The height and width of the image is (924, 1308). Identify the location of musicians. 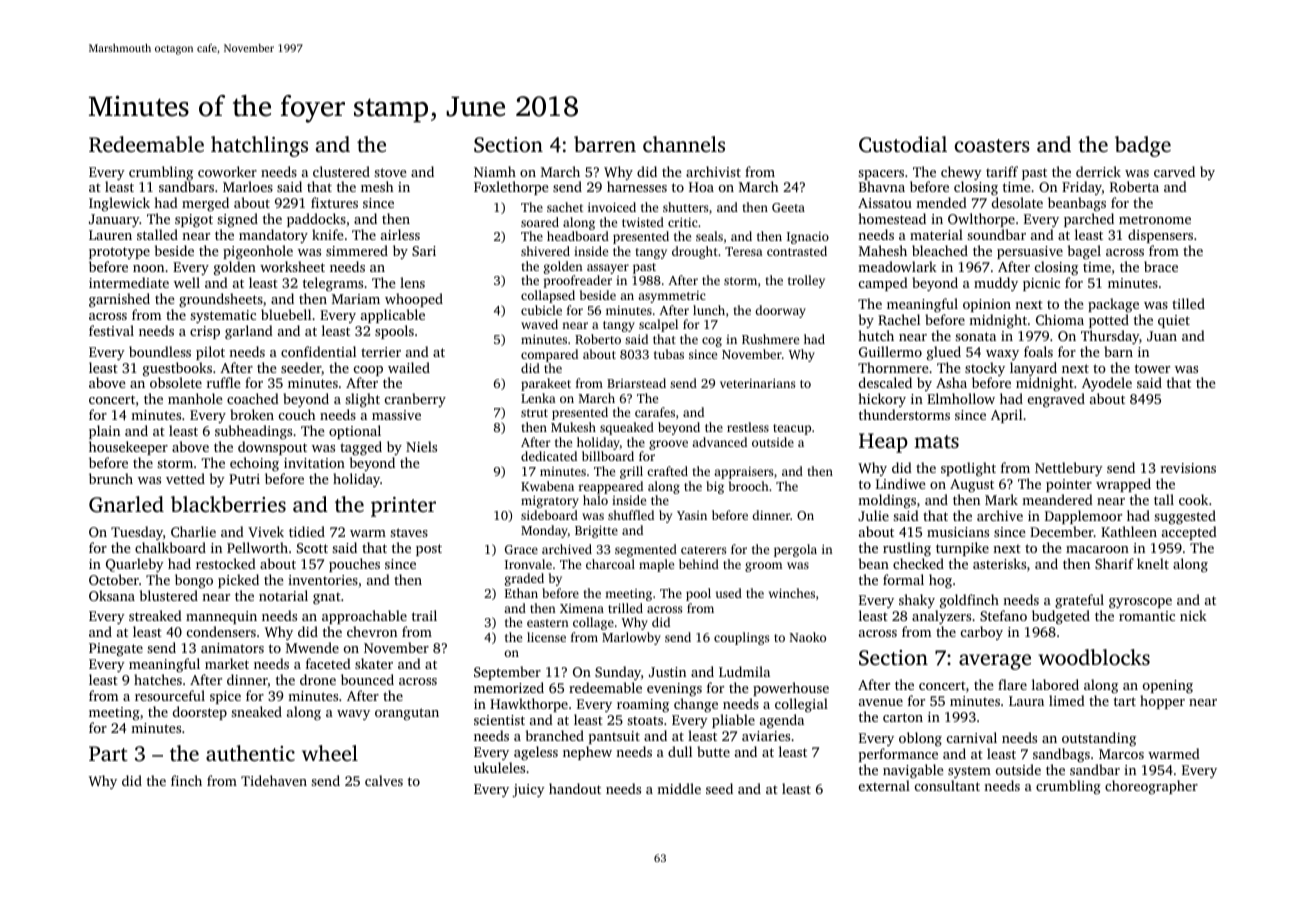
(958, 532).
